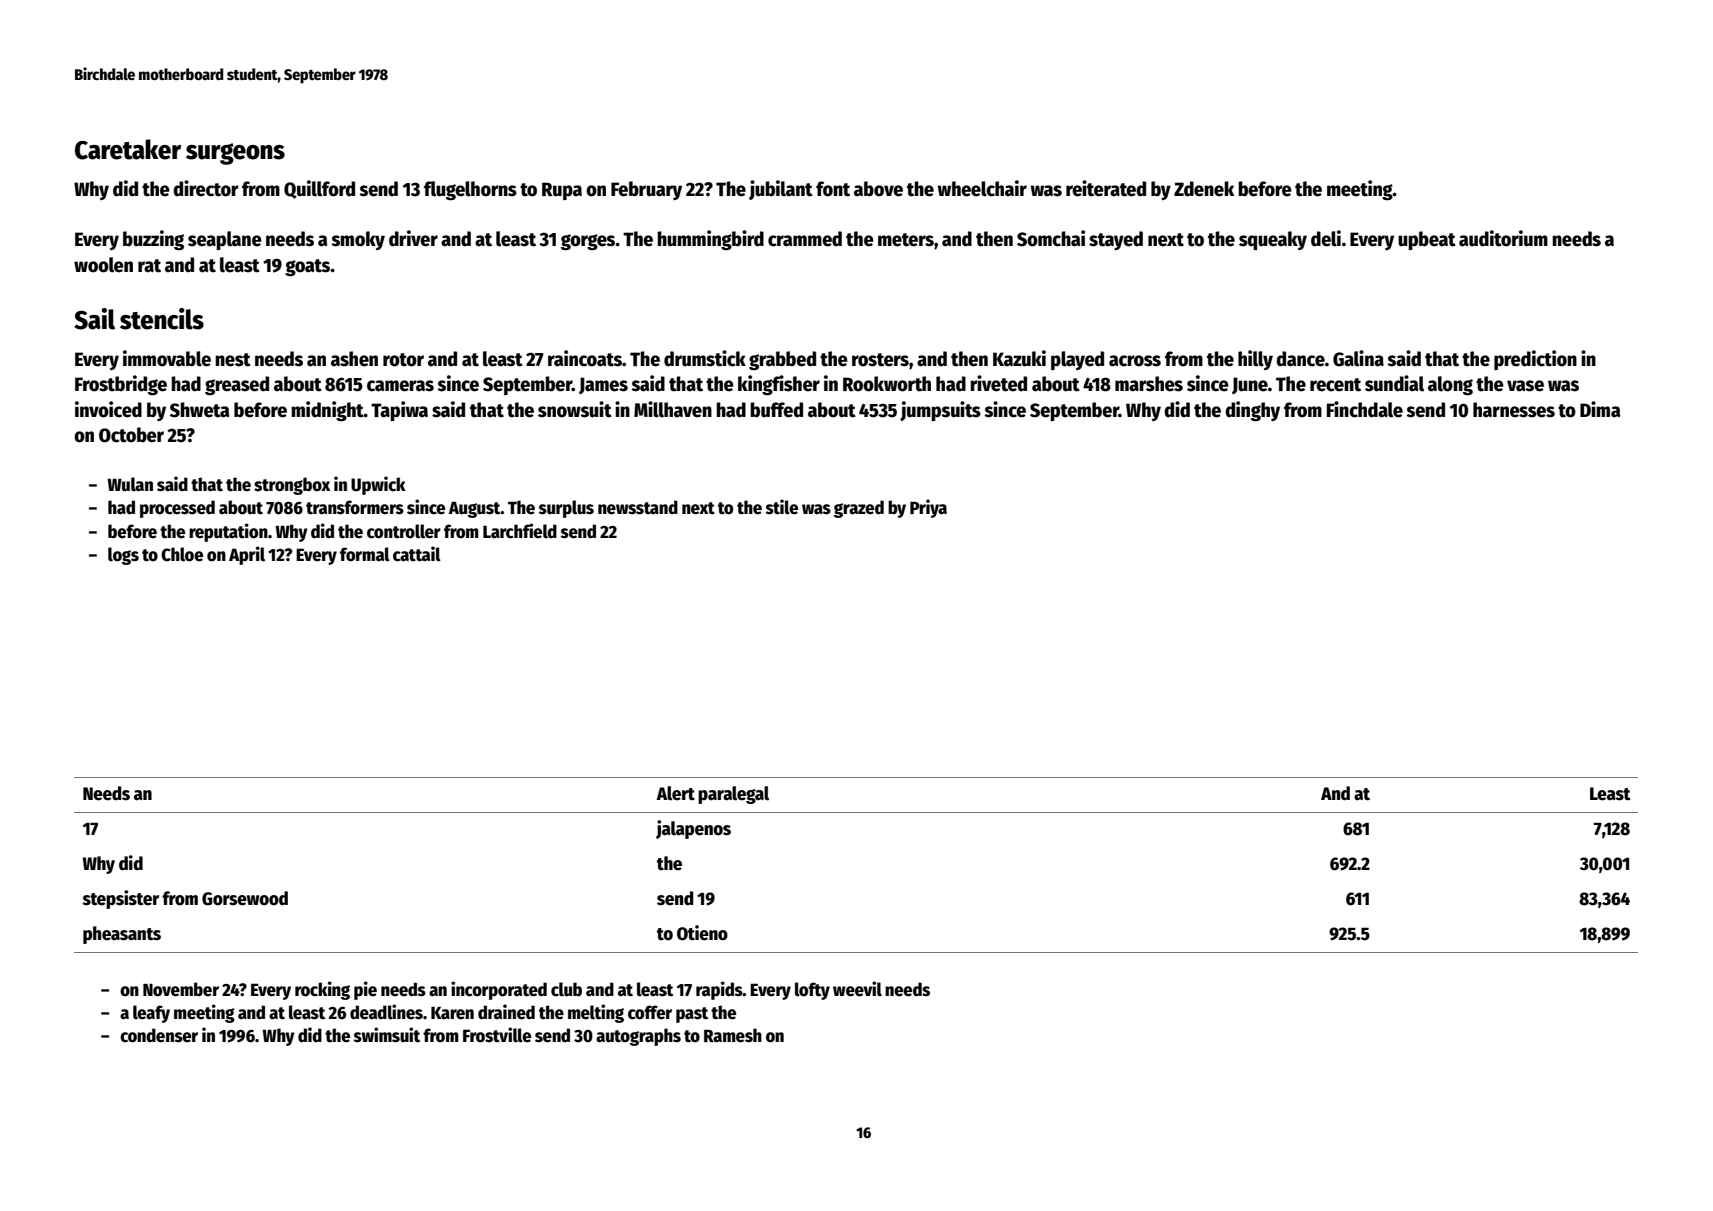  What do you see at coordinates (646, 190) in the document?
I see `February` at bounding box center [646, 190].
